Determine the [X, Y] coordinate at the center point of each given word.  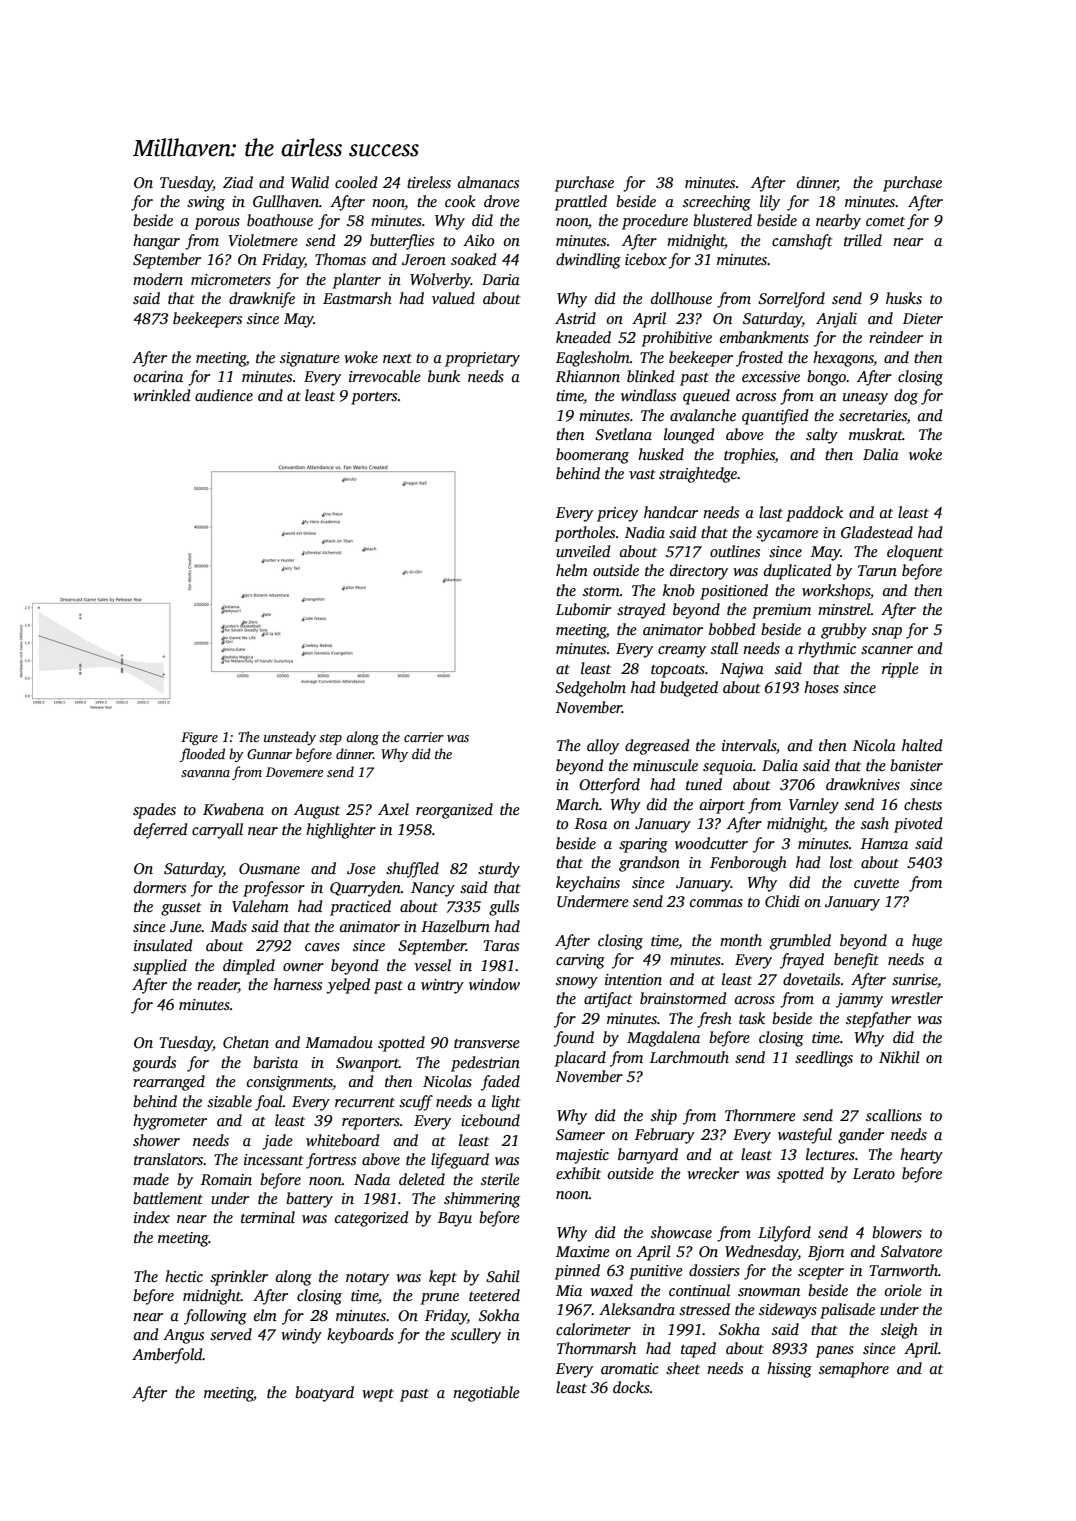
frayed [802, 961]
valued [453, 298]
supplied [160, 967]
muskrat [876, 434]
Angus [183, 1336]
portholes [584, 534]
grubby [844, 631]
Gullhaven [286, 201]
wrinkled [162, 395]
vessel [432, 965]
